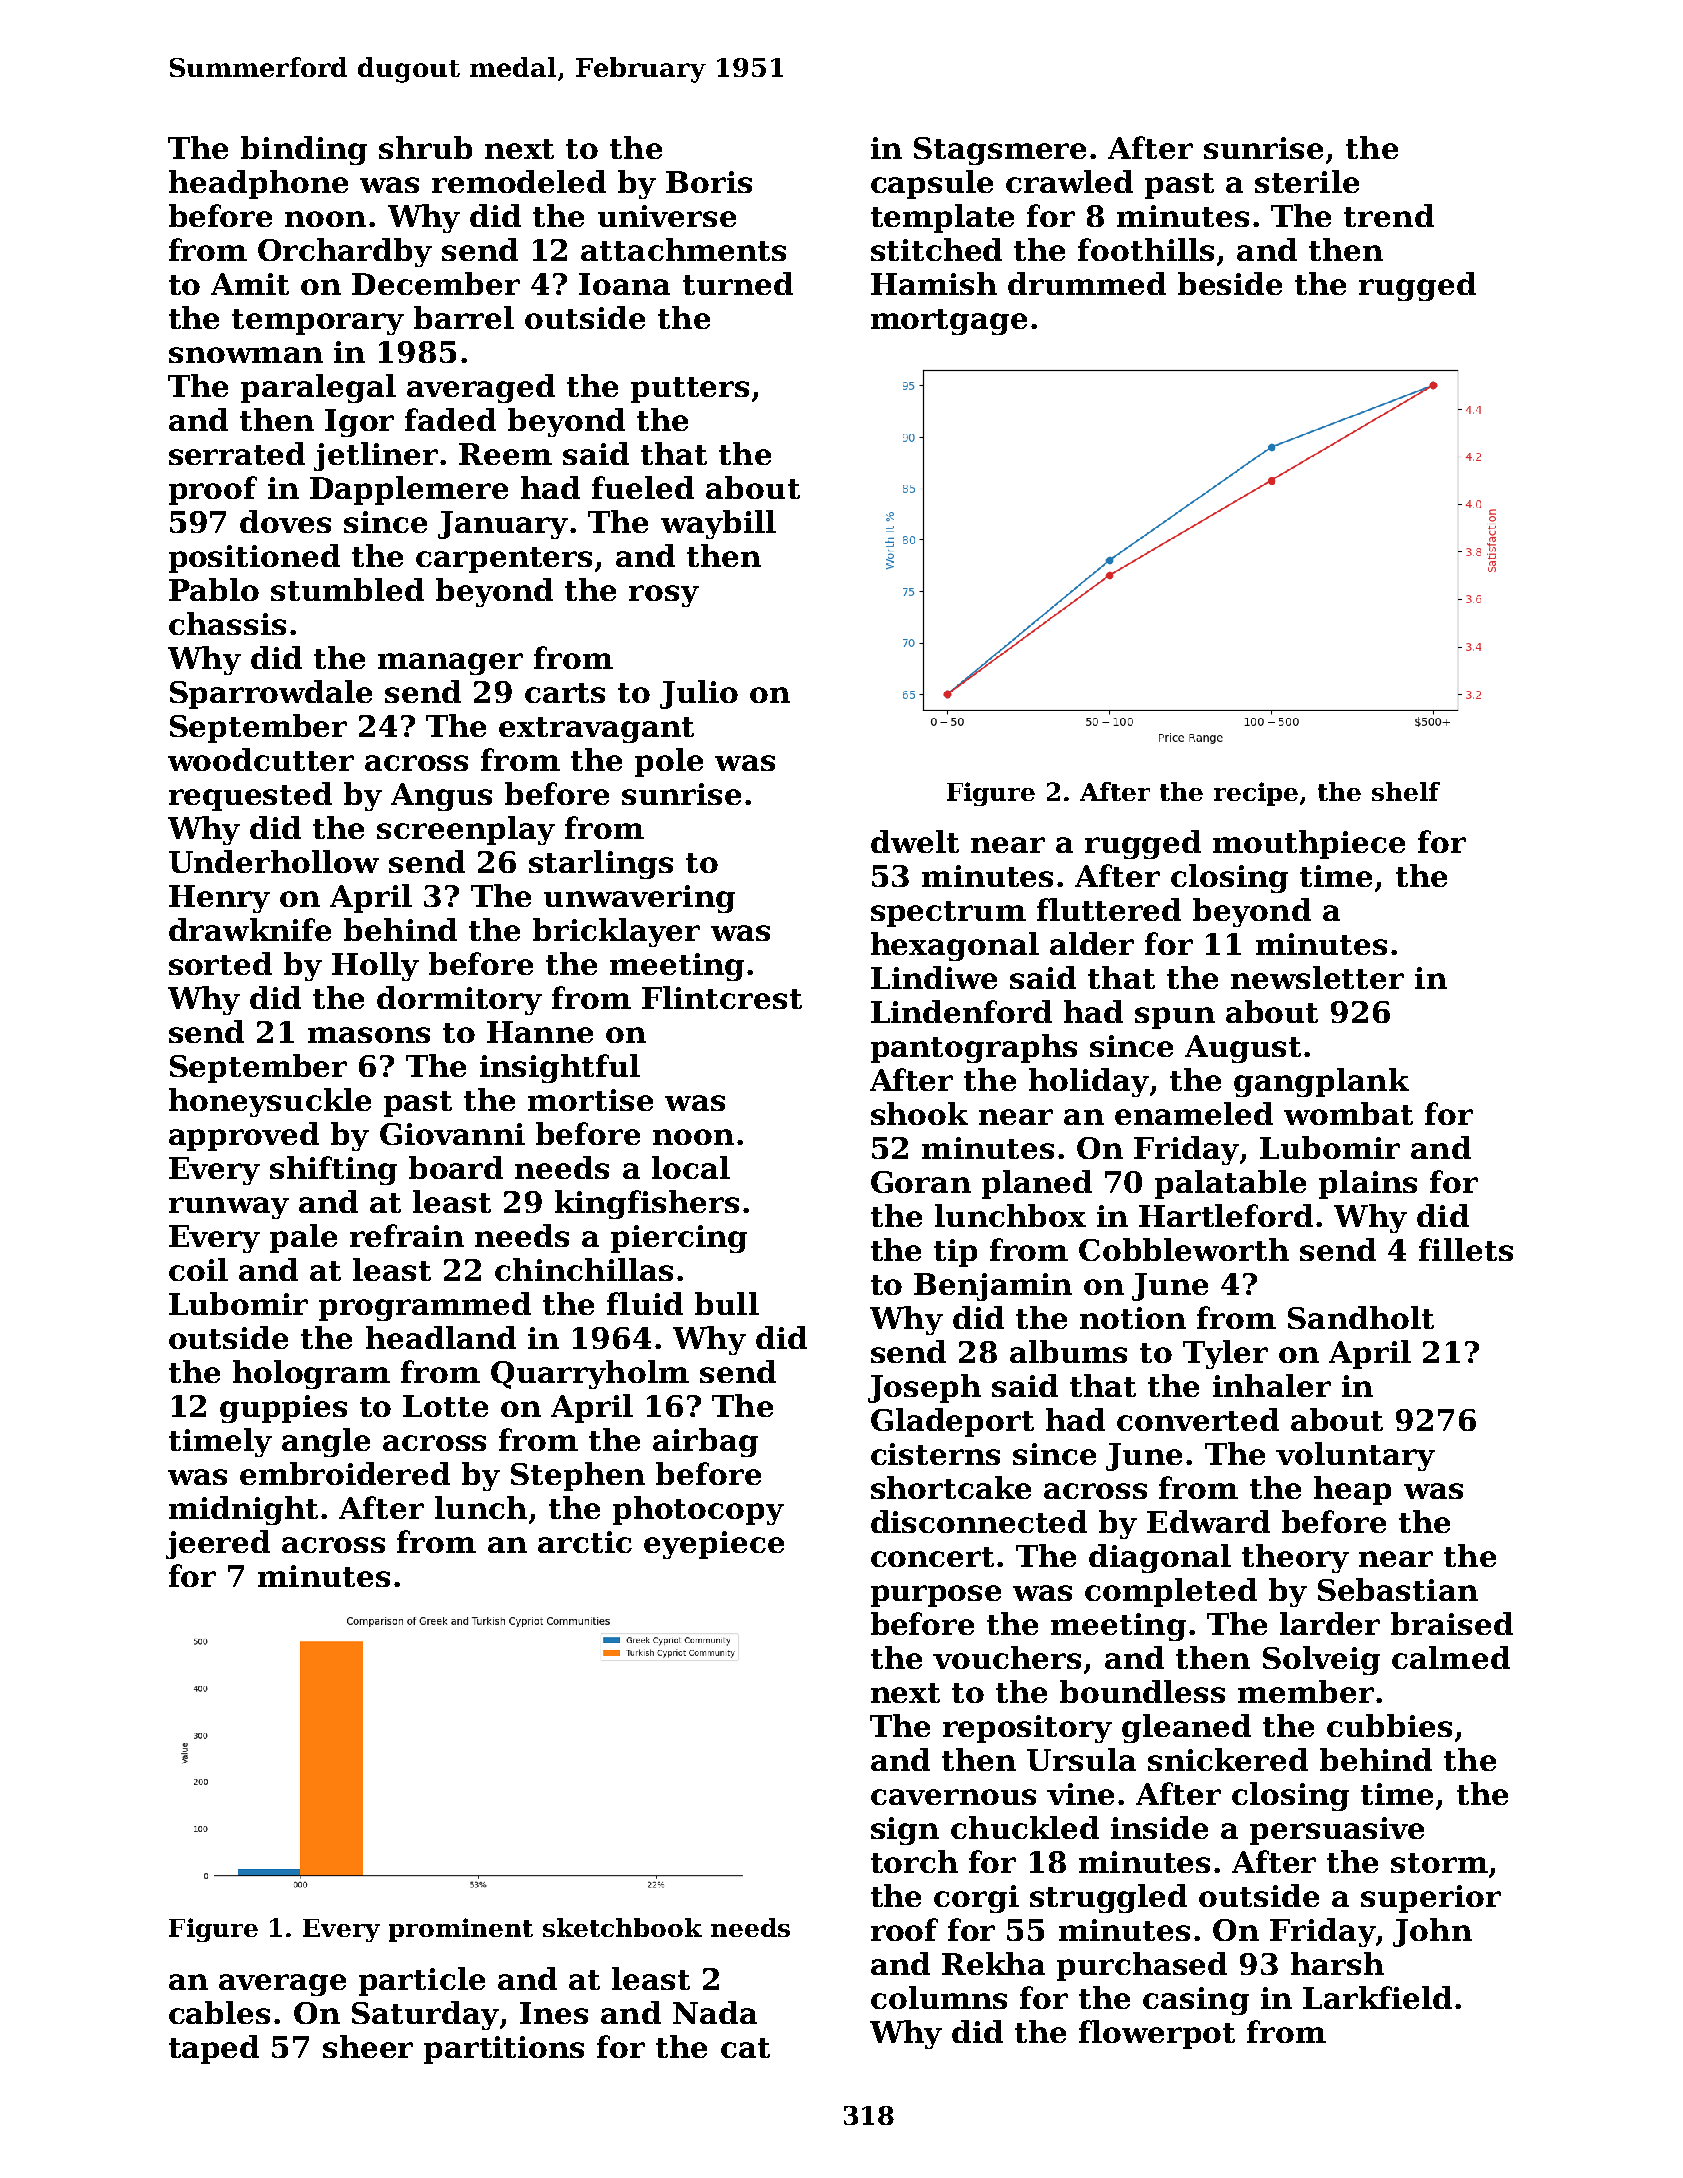 Image resolution: width=1683 pixels, height=2178 pixels. Describe the element at coordinates (722, 997) in the document. I see `Flintcrest` at that location.
